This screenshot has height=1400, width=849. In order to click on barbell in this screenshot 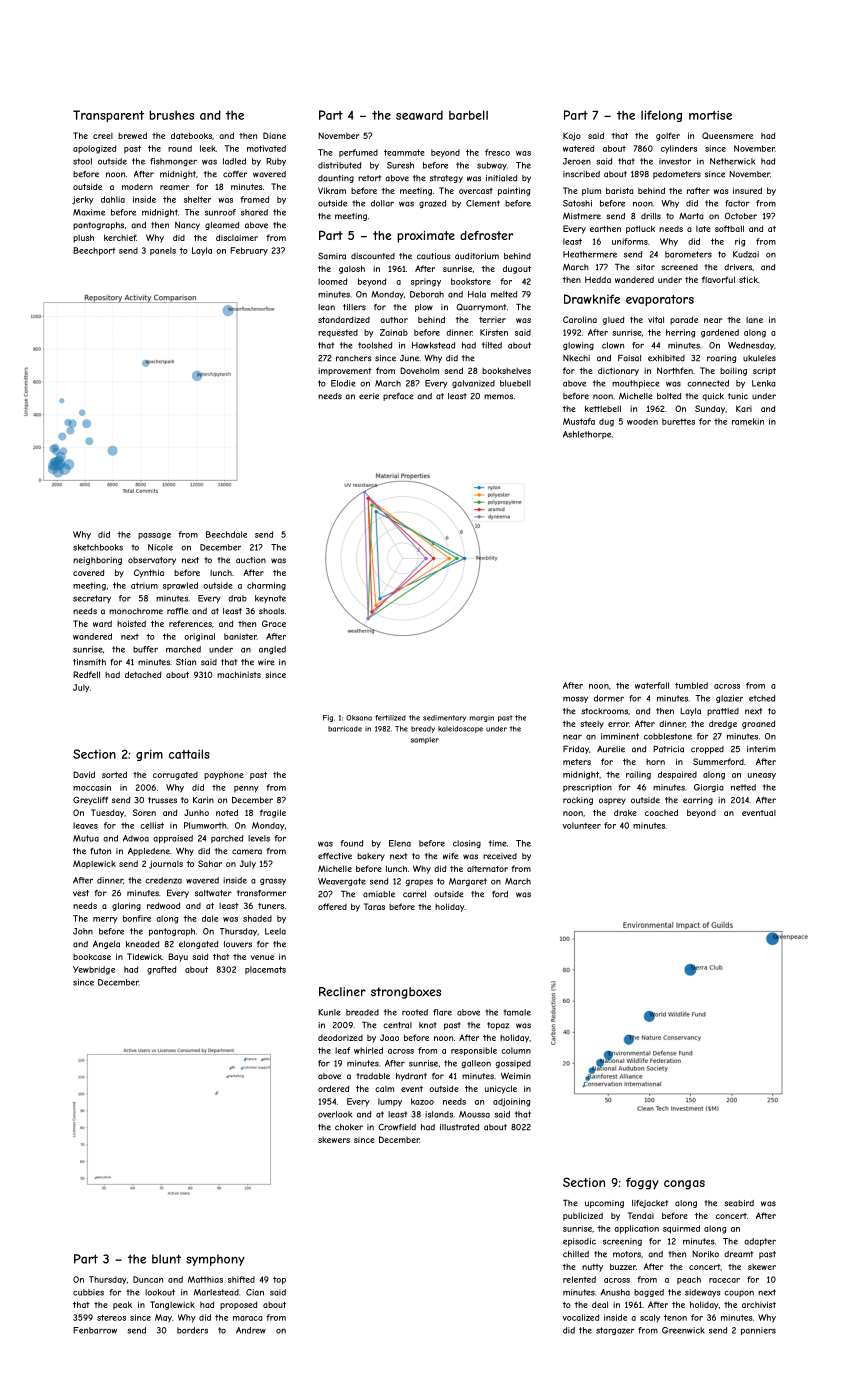, I will do `click(468, 115)`.
